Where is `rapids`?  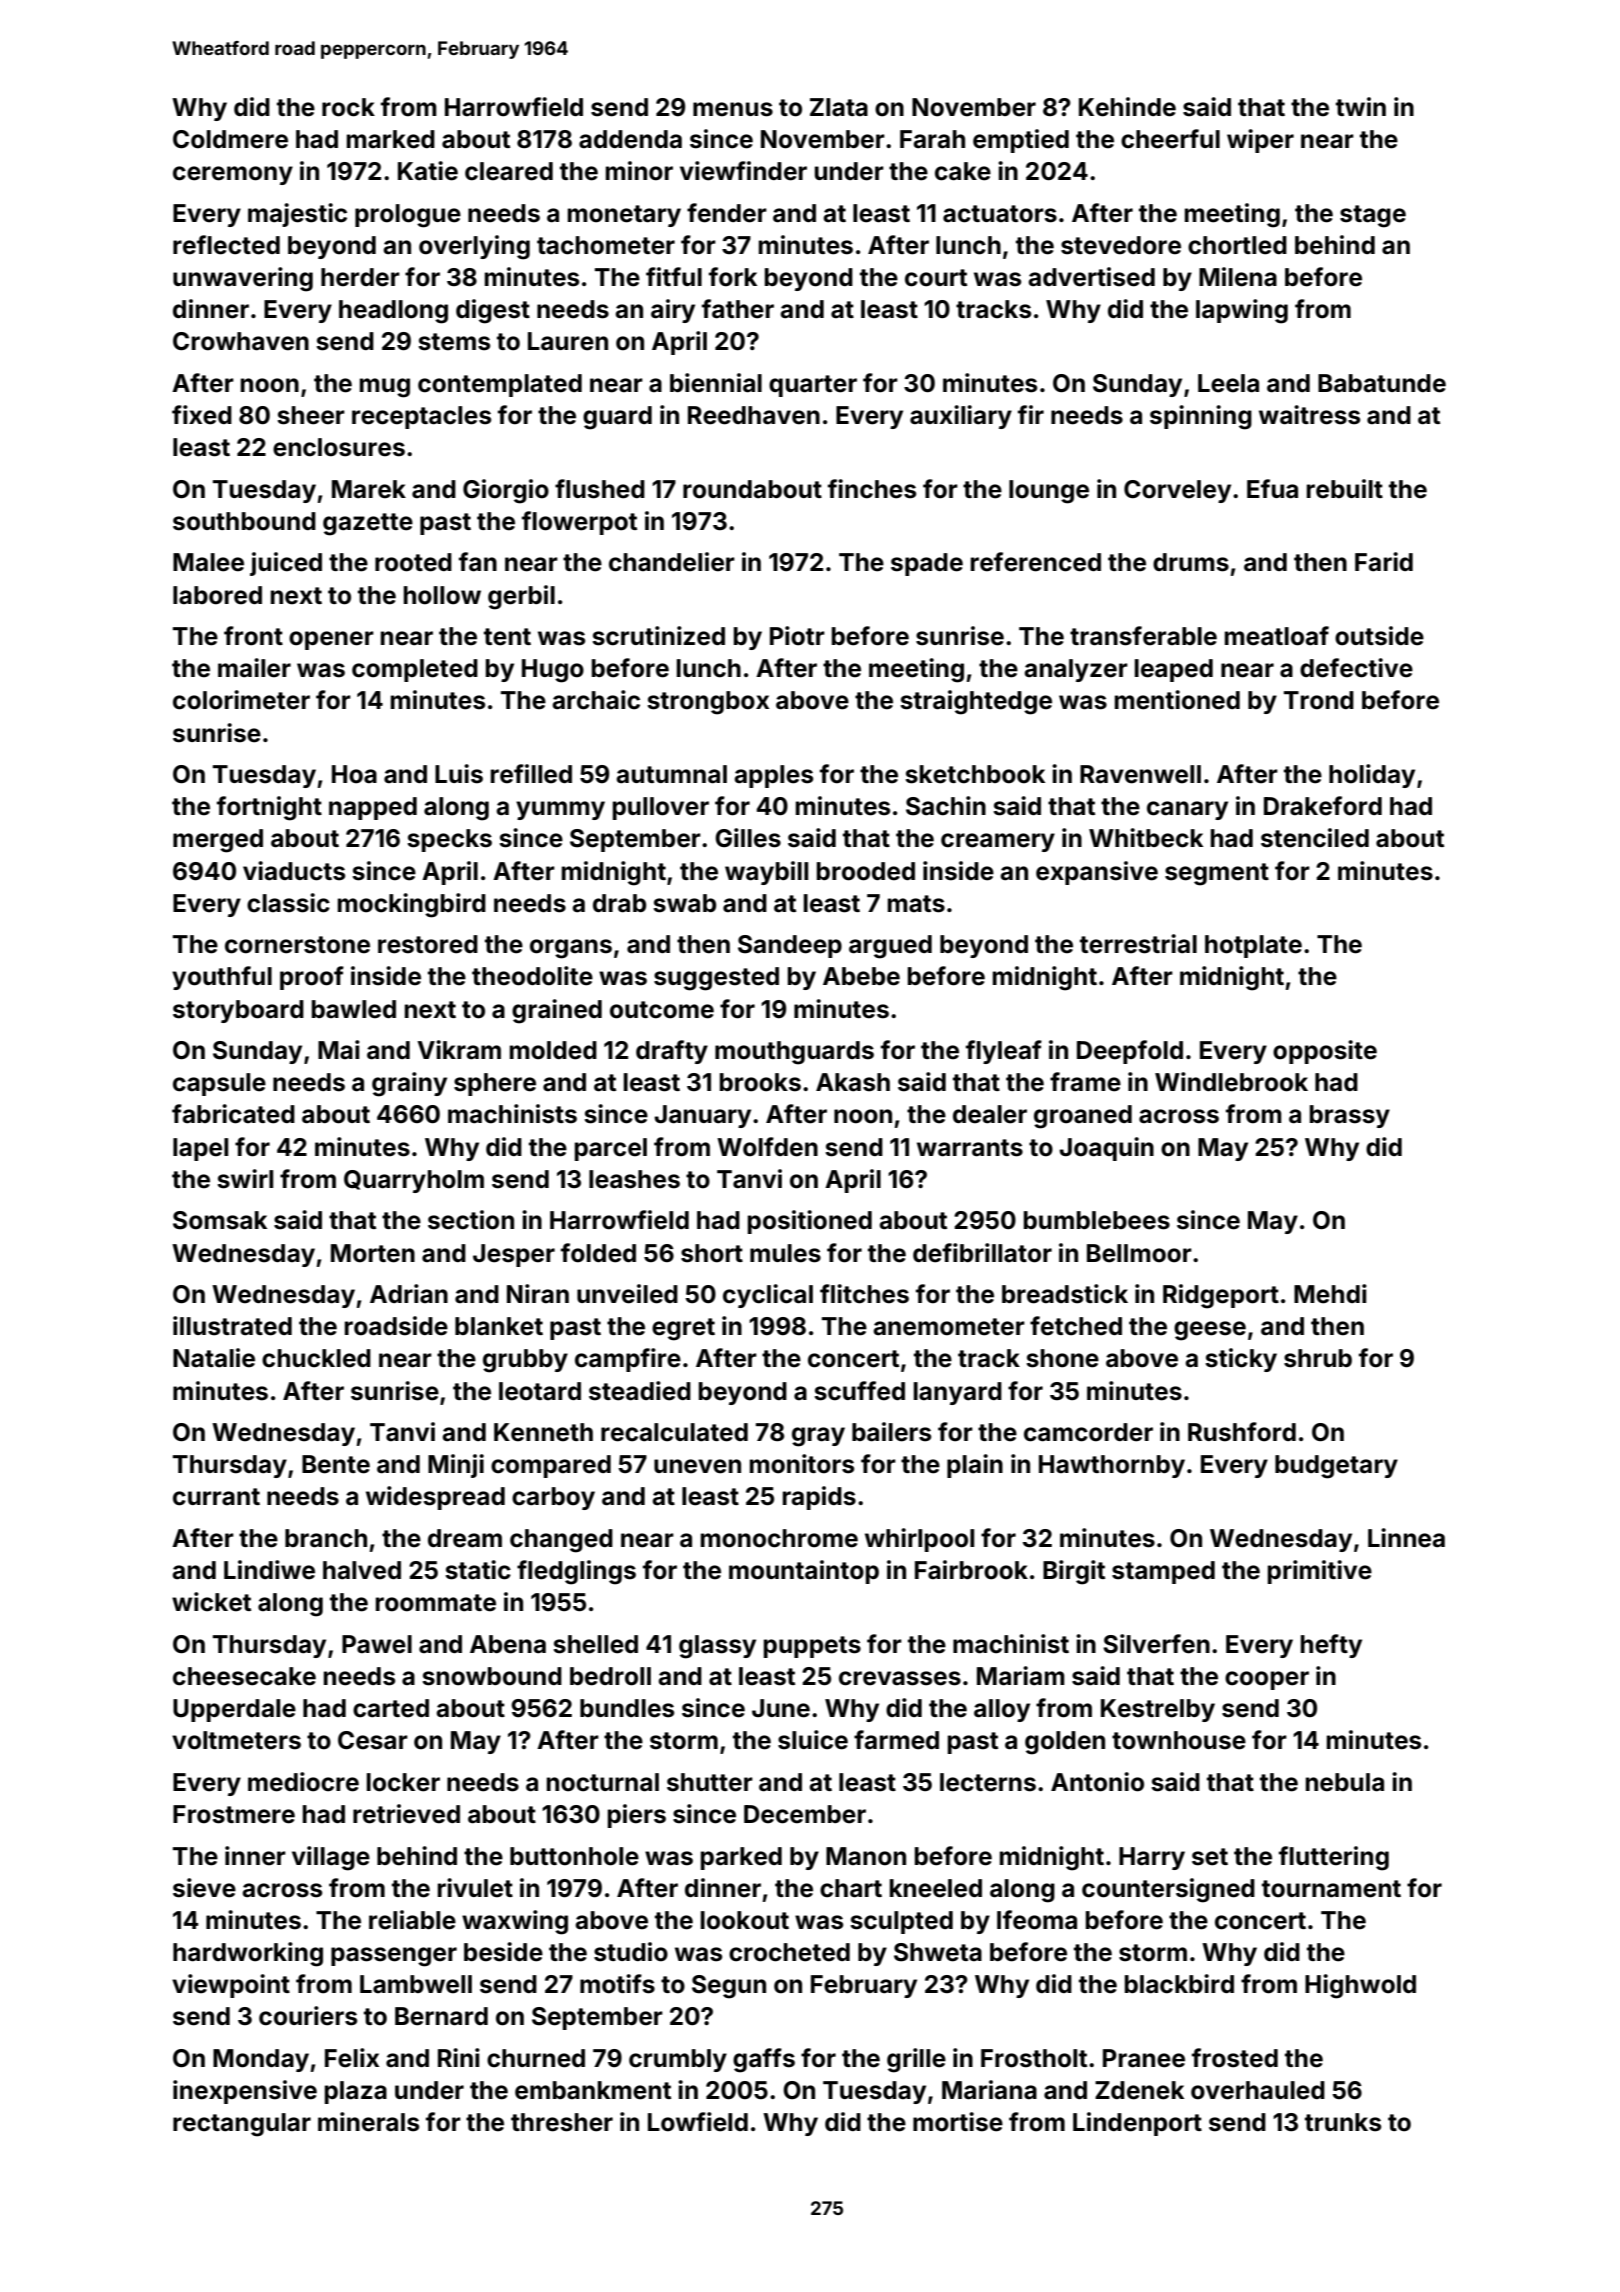 rapids is located at coordinates (819, 1498).
